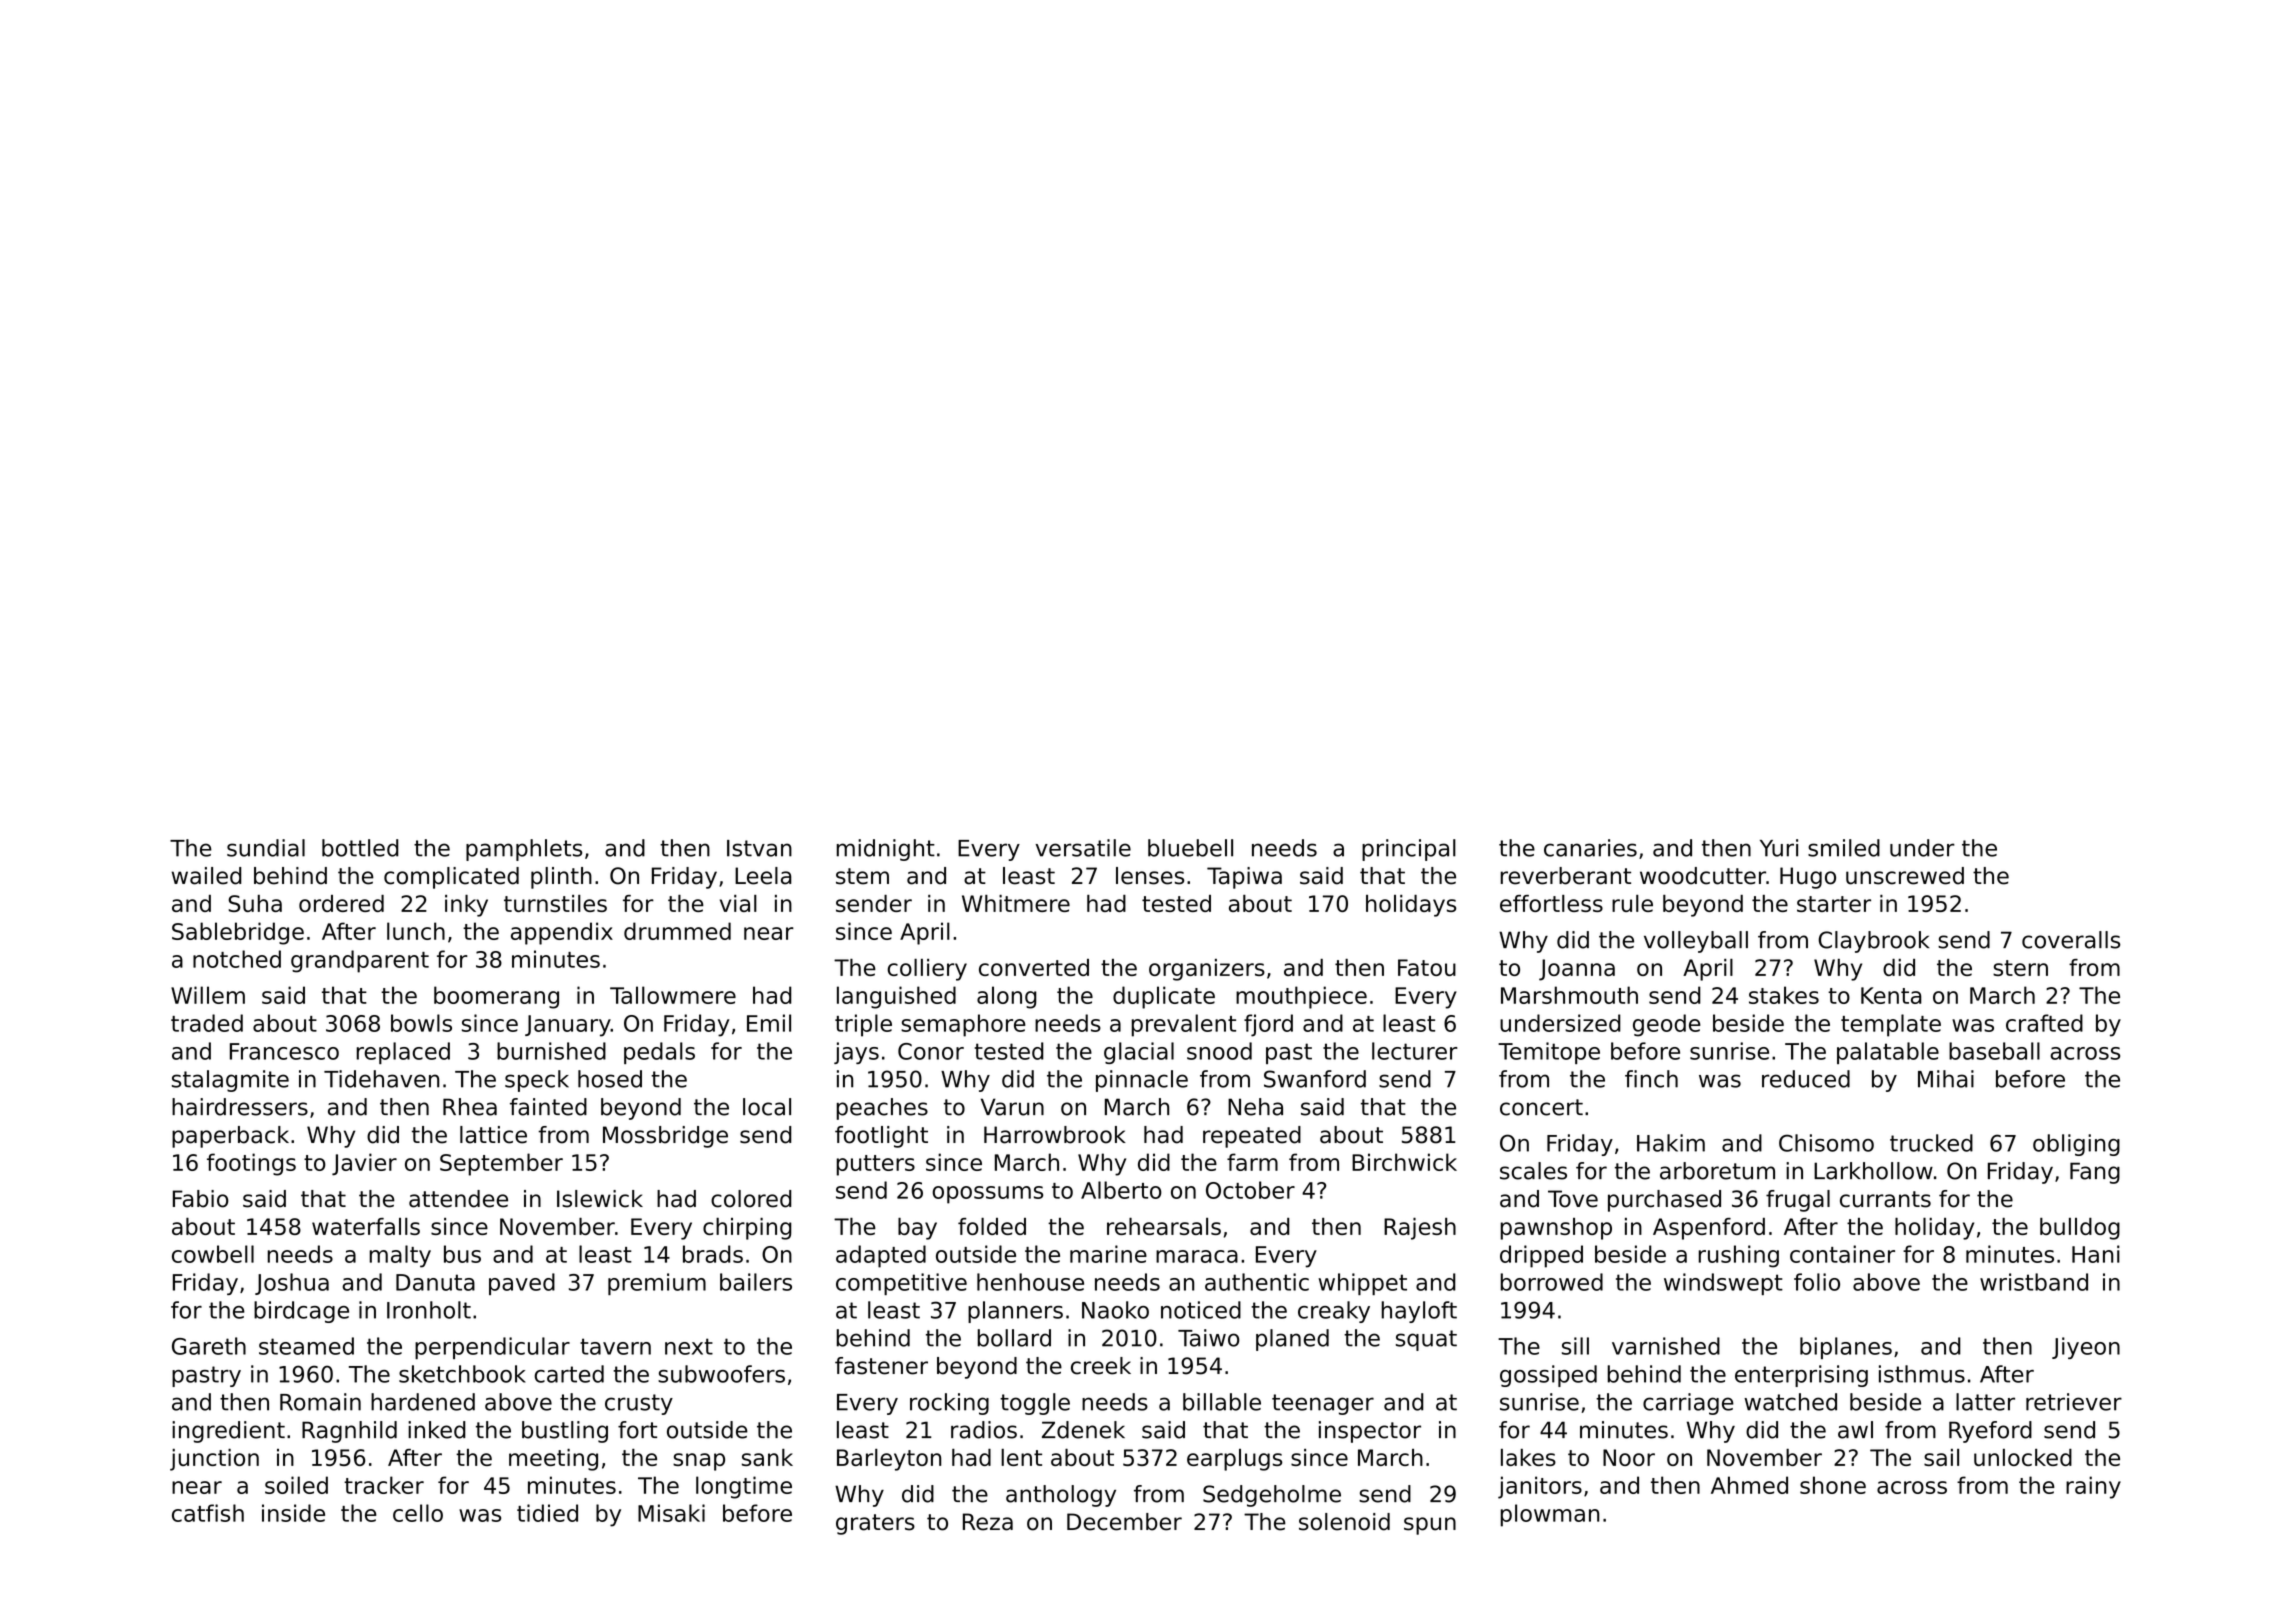 The image size is (2292, 1620). Describe the element at coordinates (1738, 1256) in the screenshot. I see `rushing` at that location.
